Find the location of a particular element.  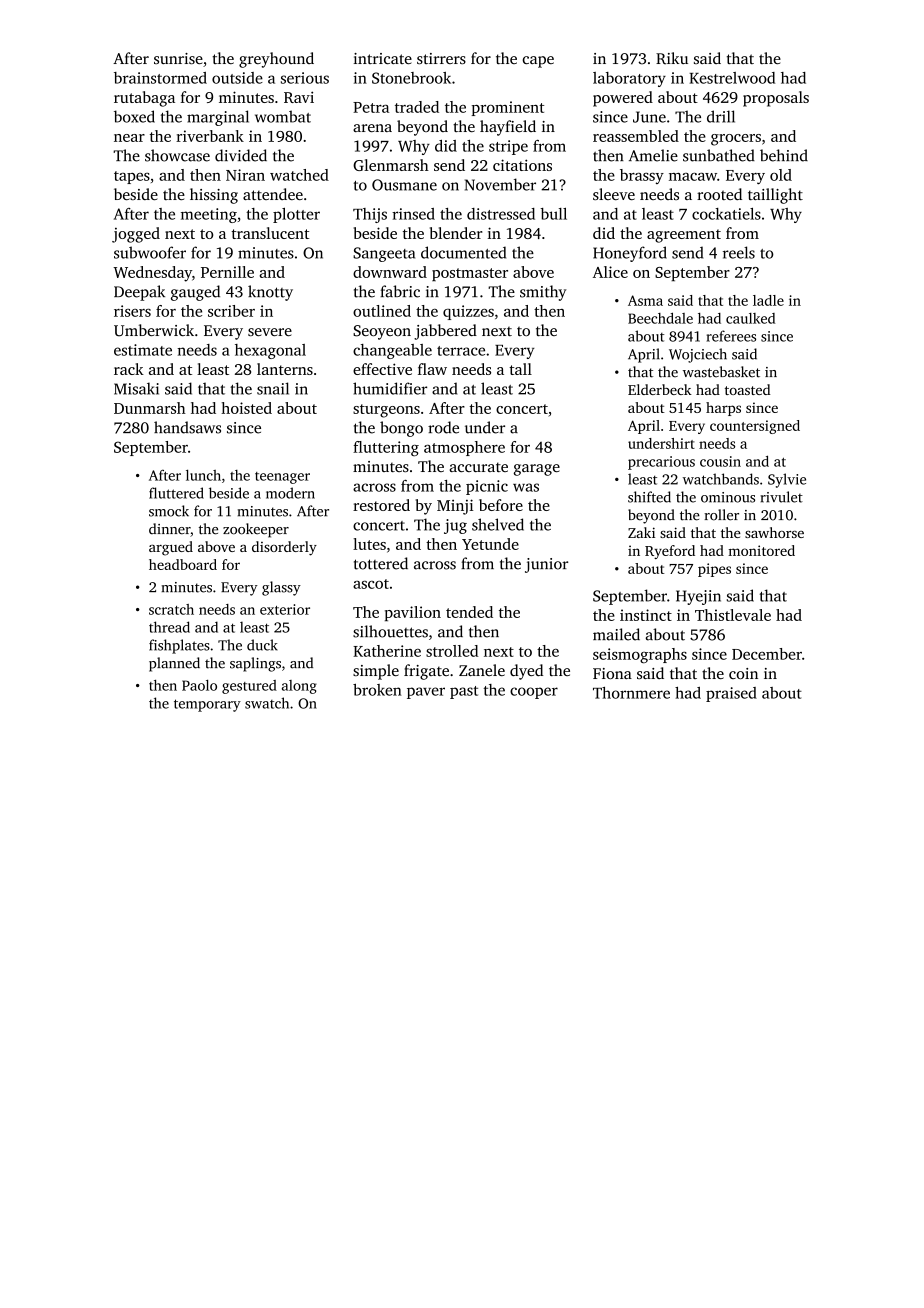

taillight is located at coordinates (775, 196).
